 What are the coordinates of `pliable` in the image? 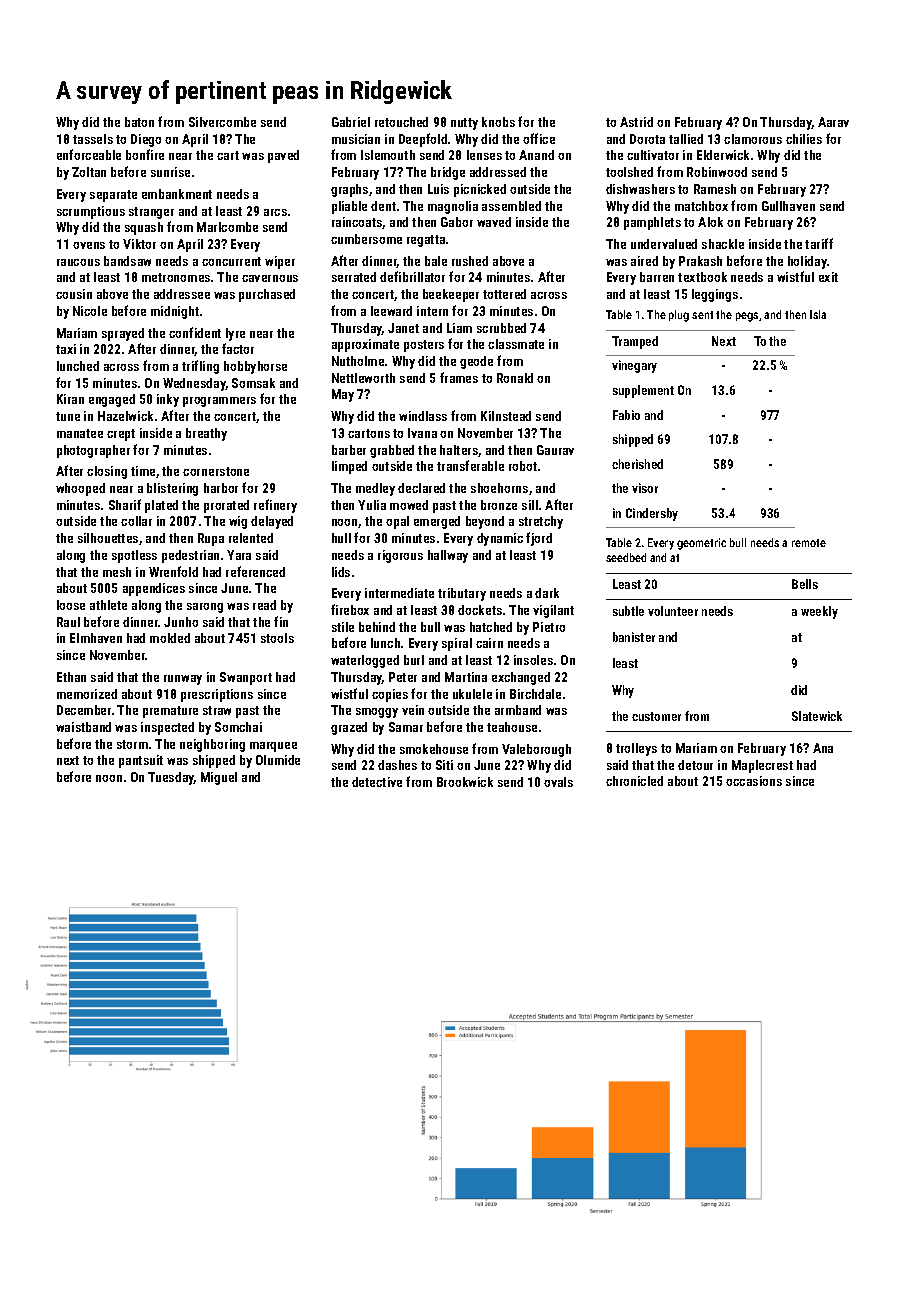 It's located at (349, 207).
